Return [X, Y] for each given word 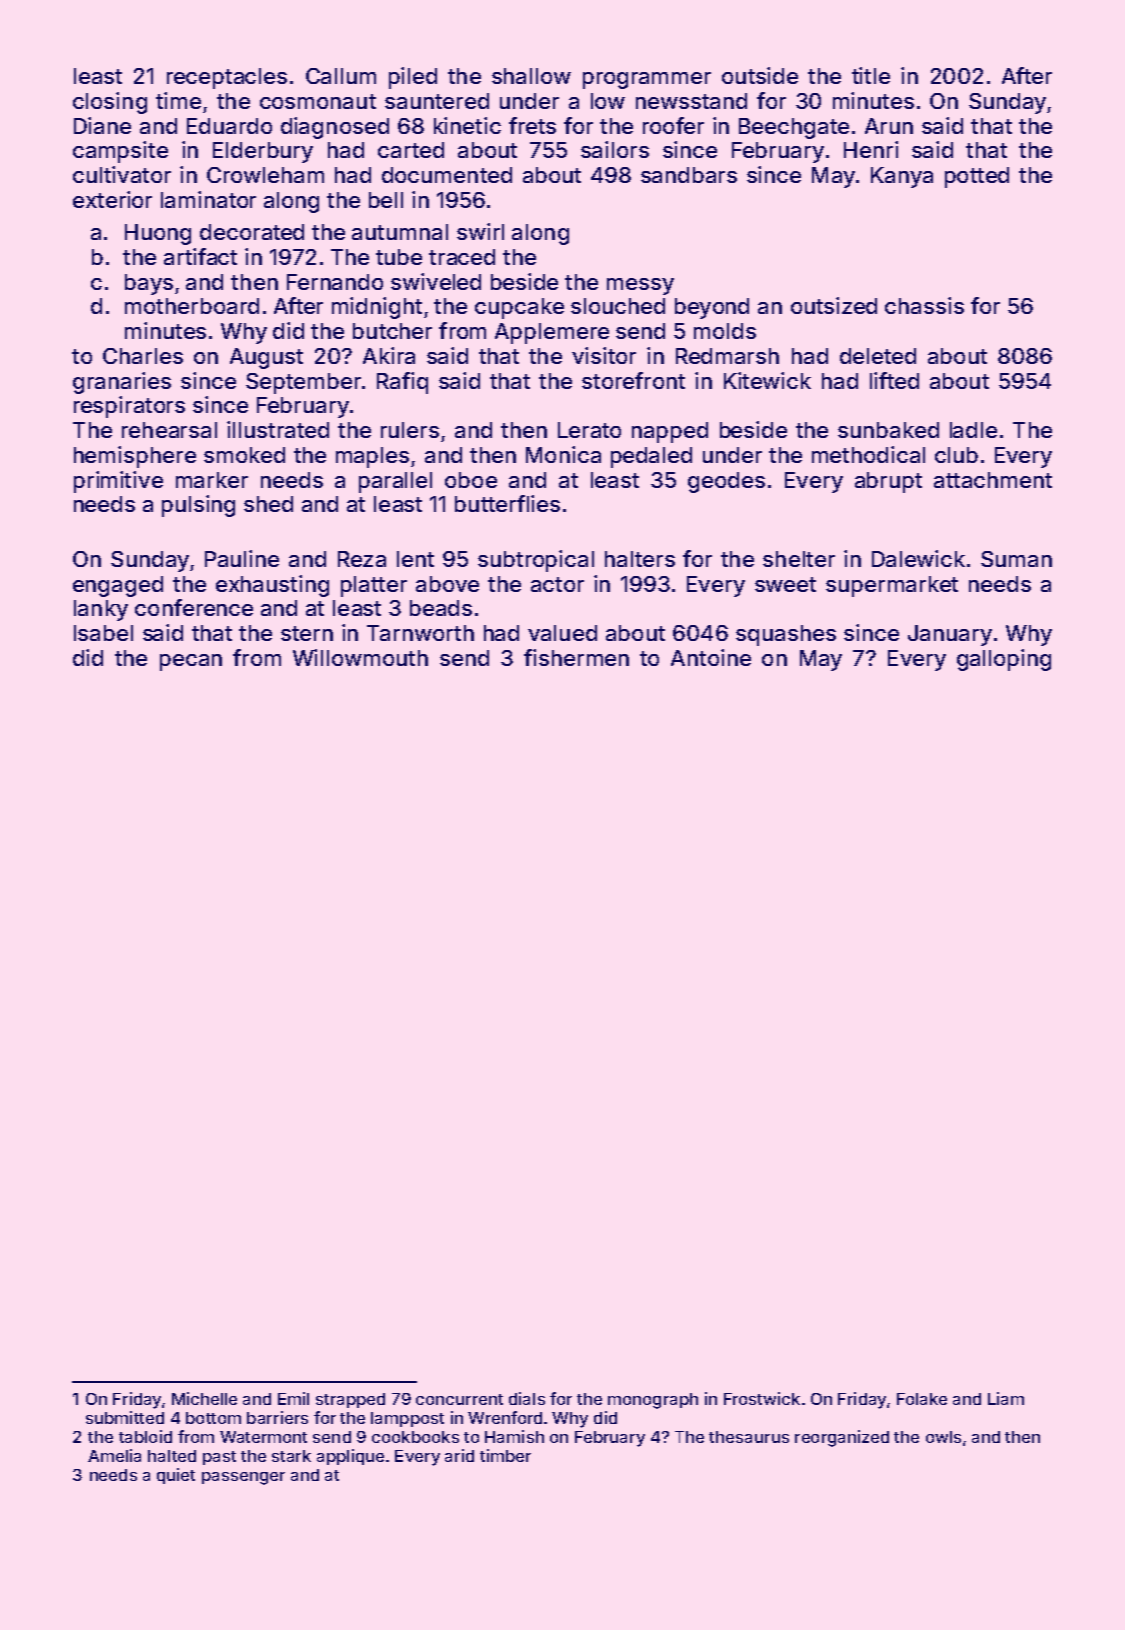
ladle [973, 430]
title [871, 75]
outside [760, 75]
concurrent [459, 1399]
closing [110, 103]
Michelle [204, 1398]
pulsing [198, 506]
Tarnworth [420, 633]
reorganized [842, 1438]
